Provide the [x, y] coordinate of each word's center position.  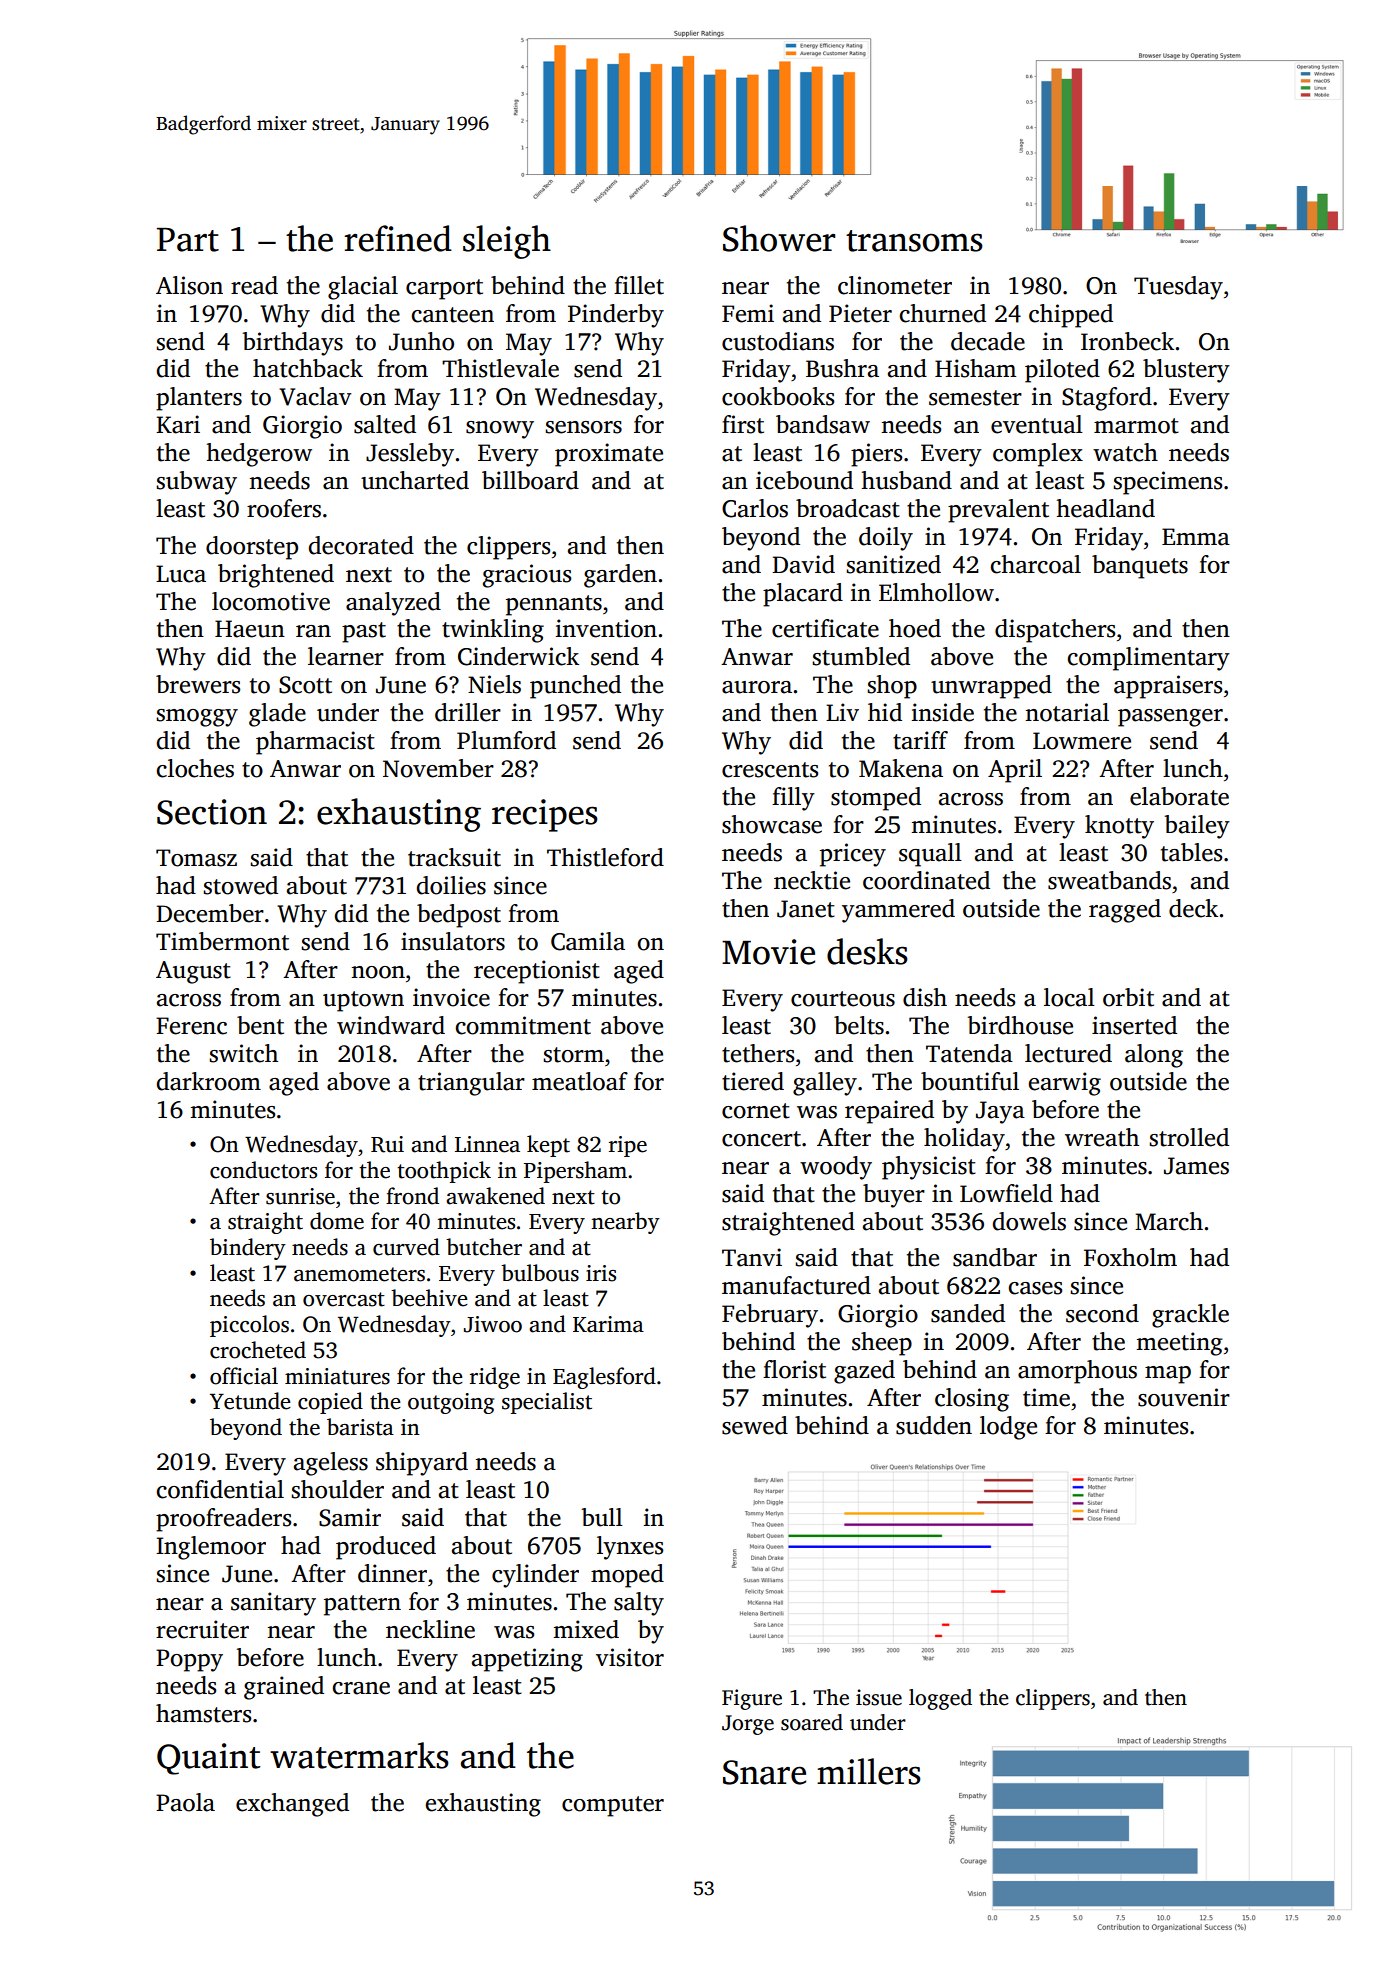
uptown [363, 1001]
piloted [1062, 371]
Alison [189, 285]
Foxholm [1130, 1257]
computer [613, 1806]
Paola [185, 1802]
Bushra [842, 368]
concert [761, 1139]
